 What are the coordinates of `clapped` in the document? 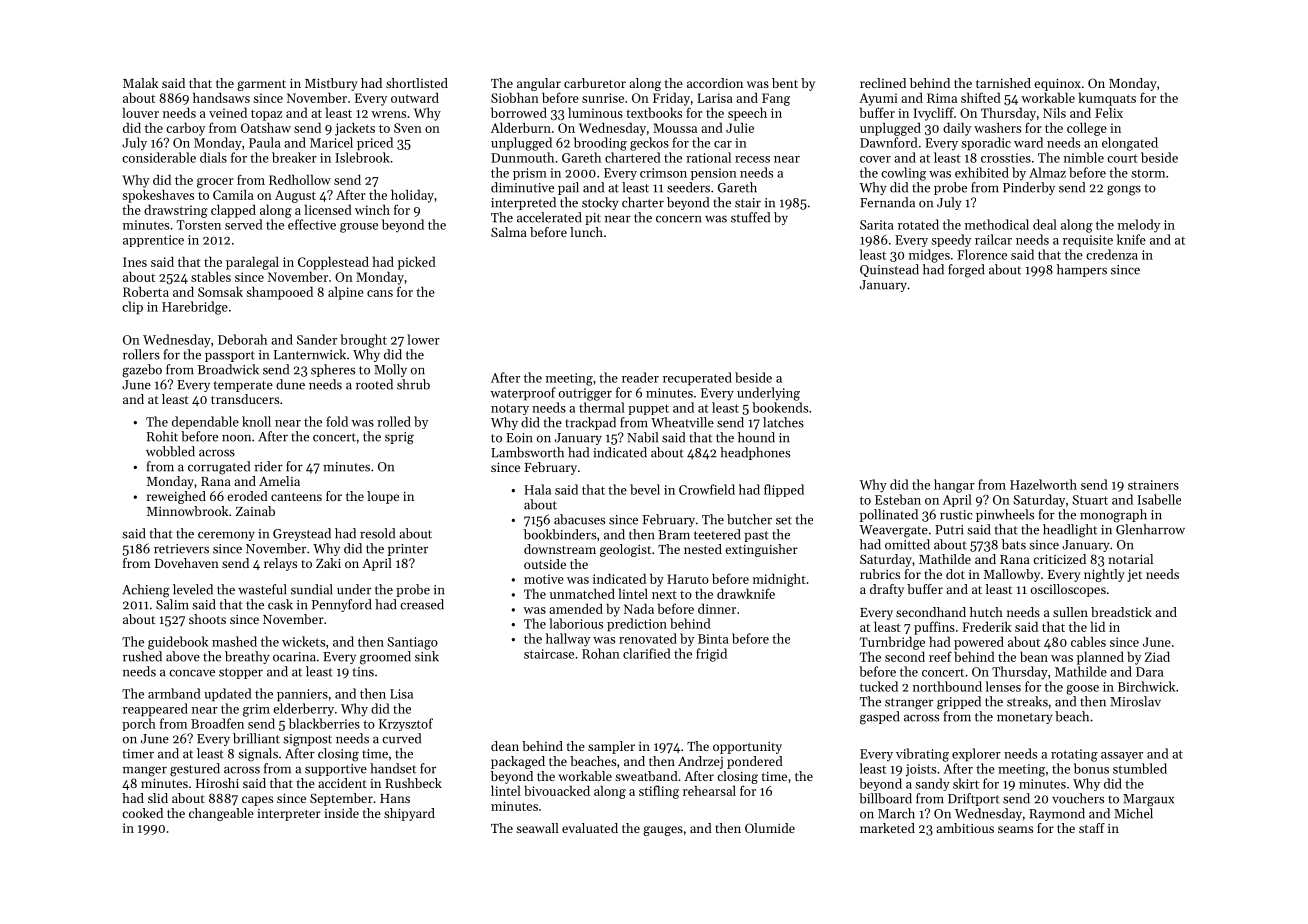 It's located at (233, 211).
